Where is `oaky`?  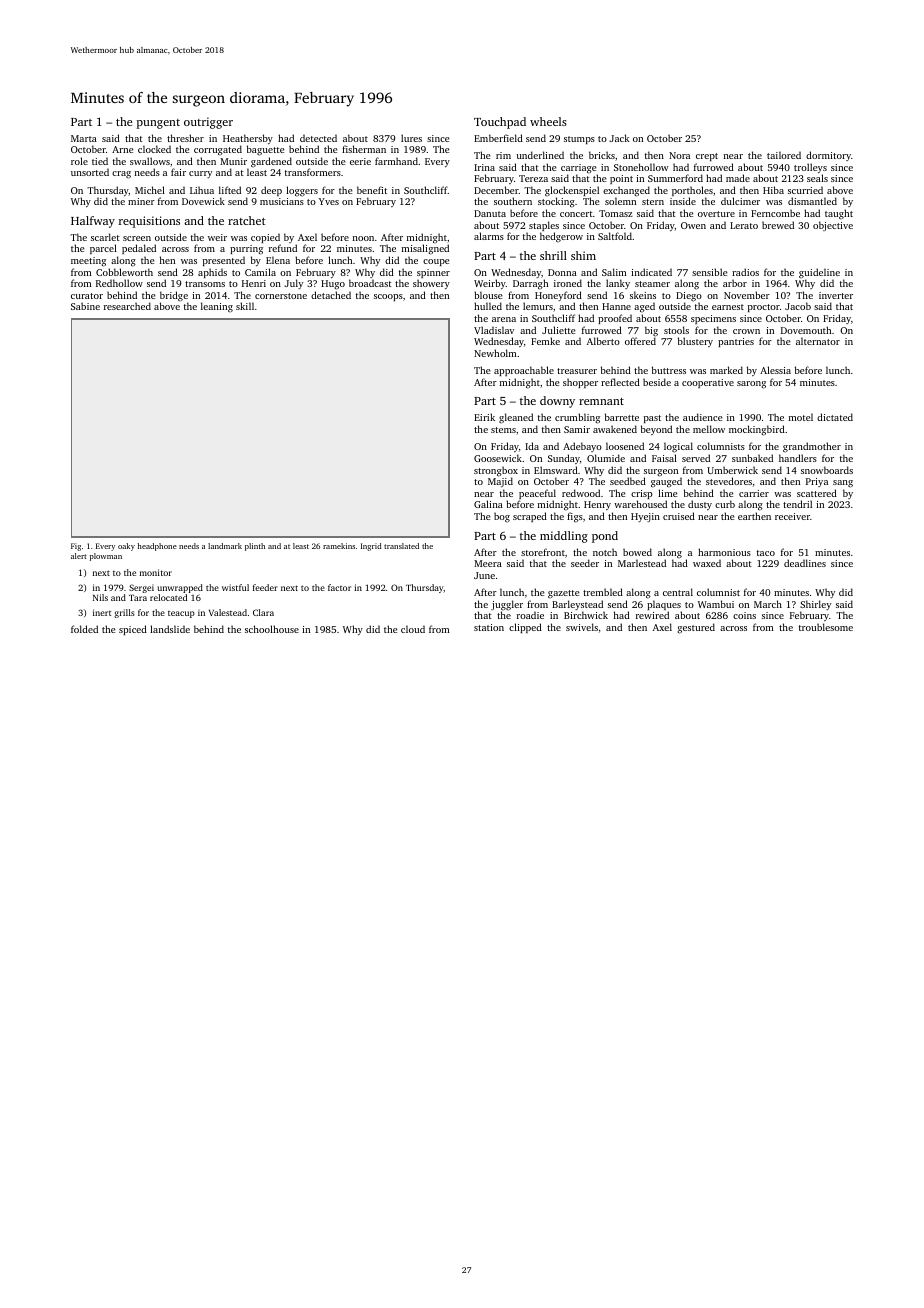
oaky is located at coordinates (126, 547).
